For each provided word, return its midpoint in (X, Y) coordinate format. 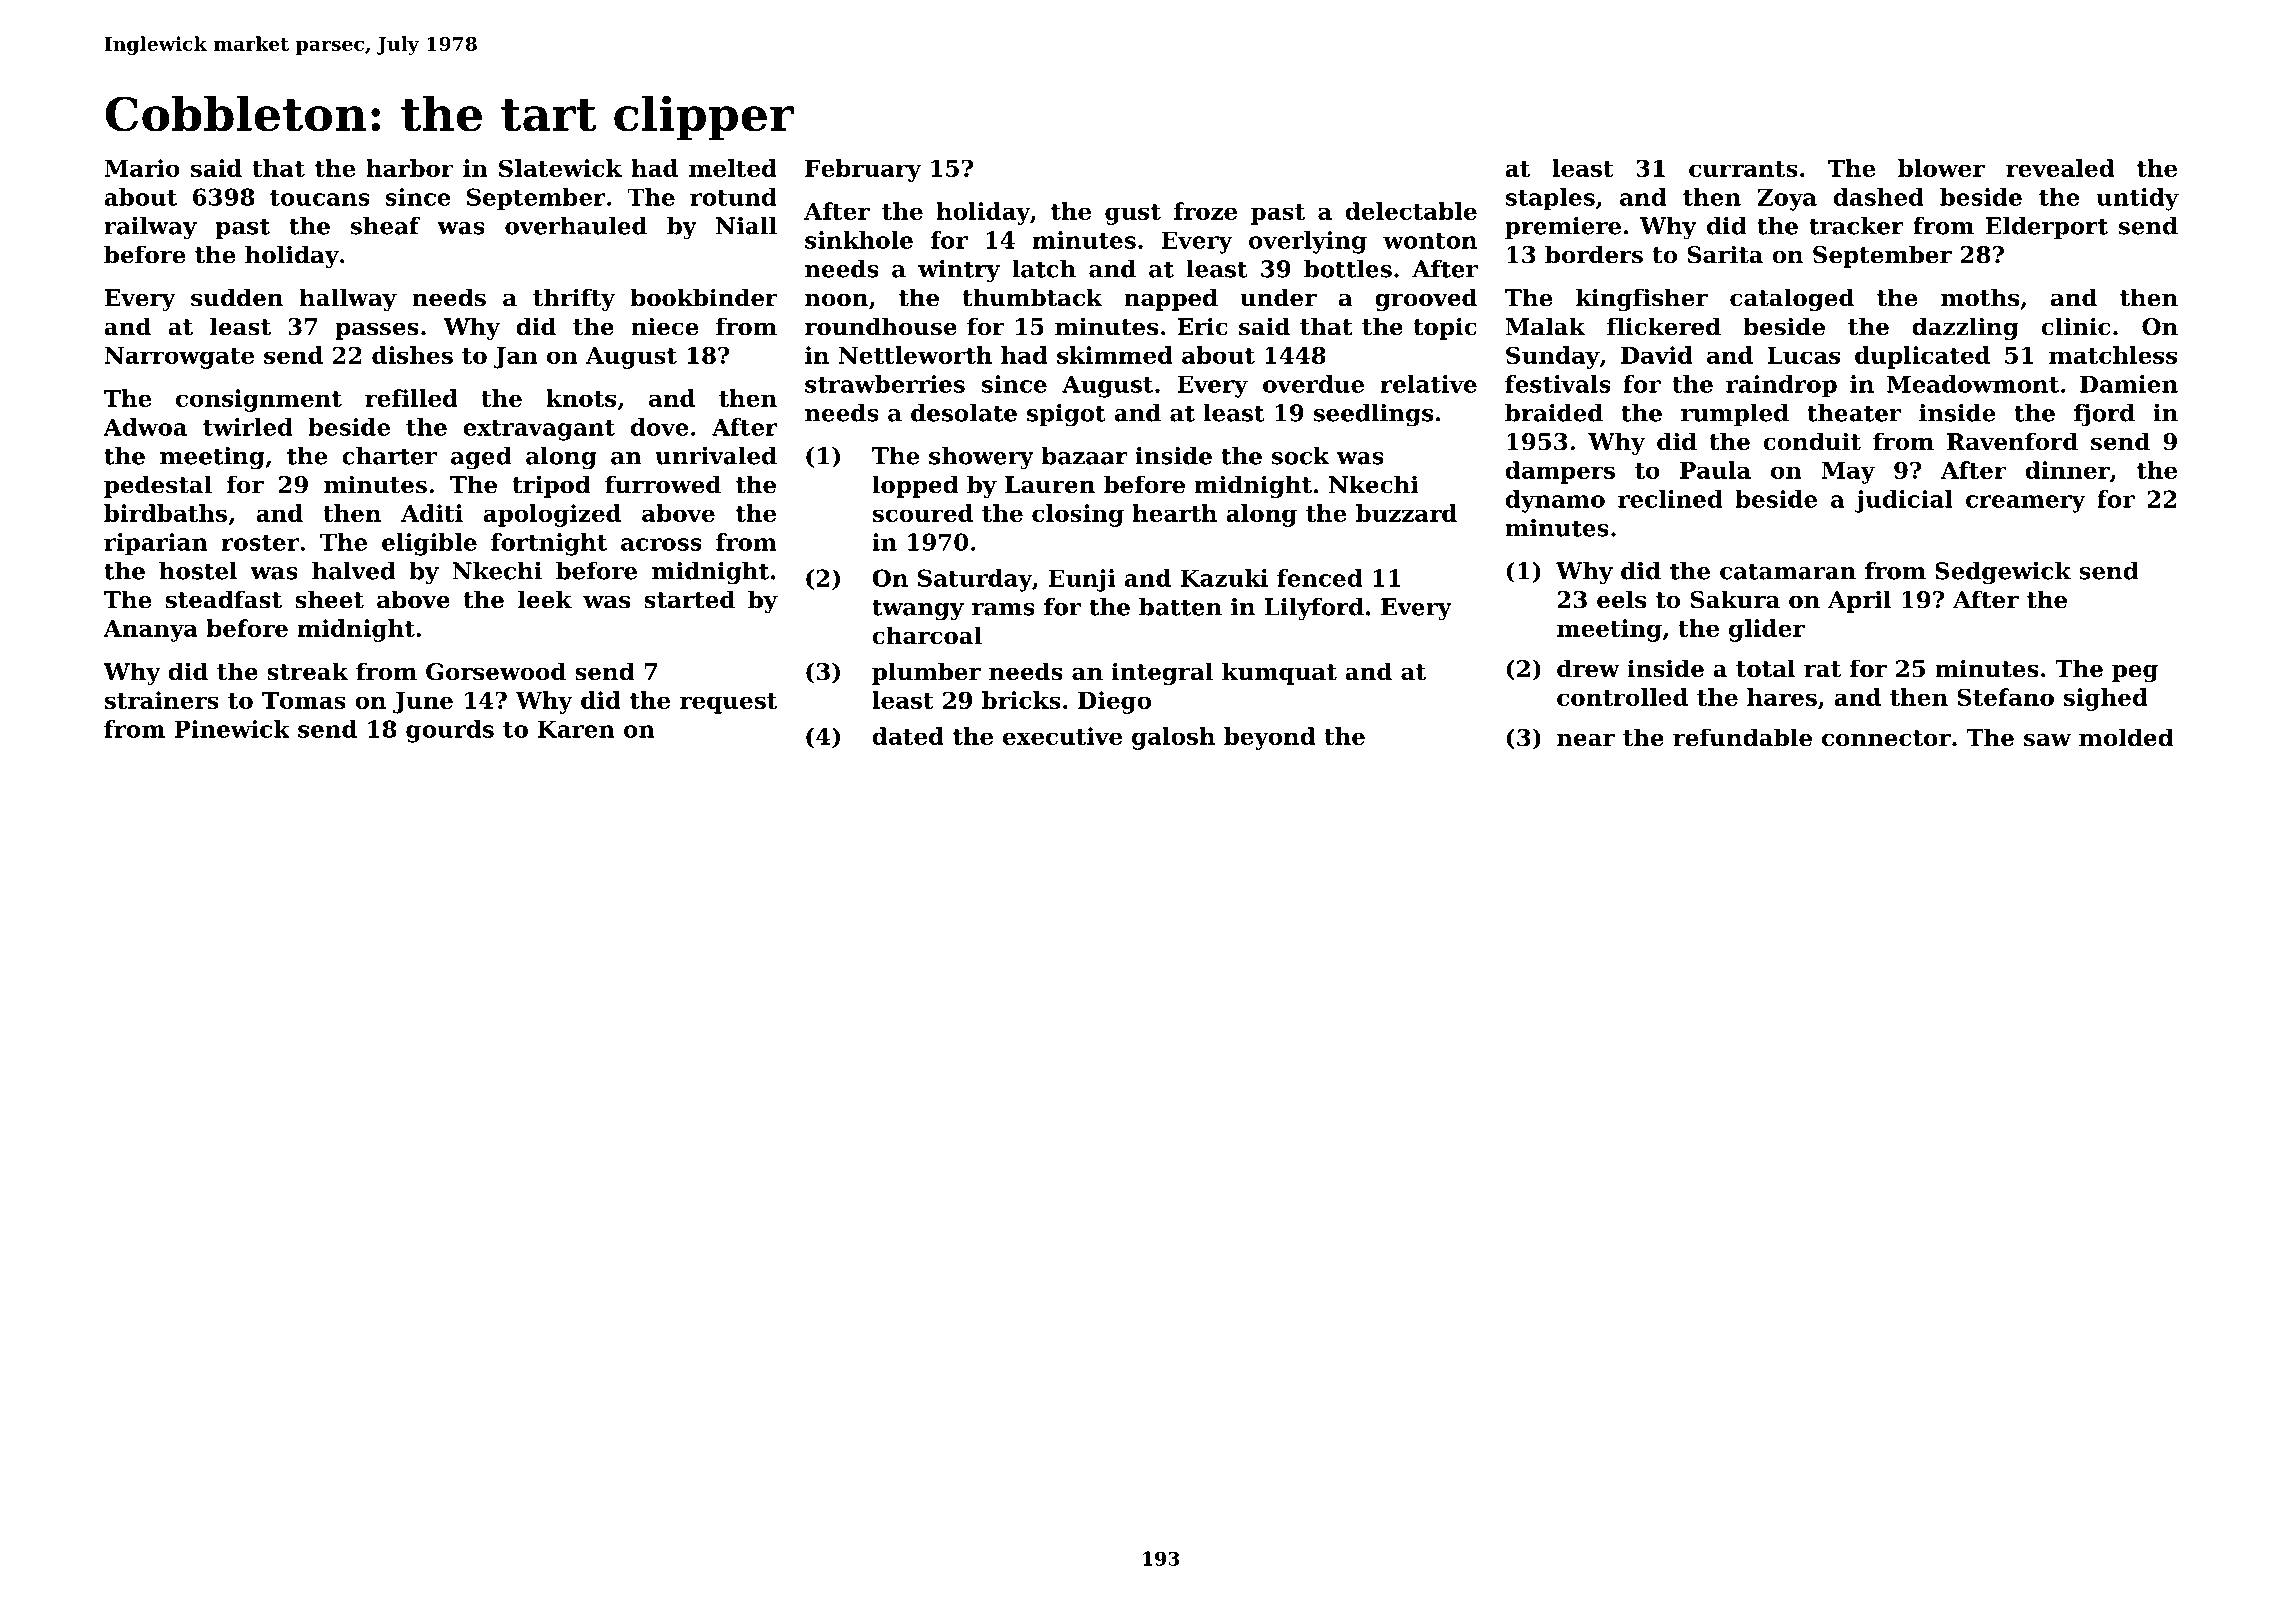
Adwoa (145, 427)
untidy (2137, 199)
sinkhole (859, 240)
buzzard (1406, 513)
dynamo (1555, 501)
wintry (959, 271)
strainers (162, 700)
